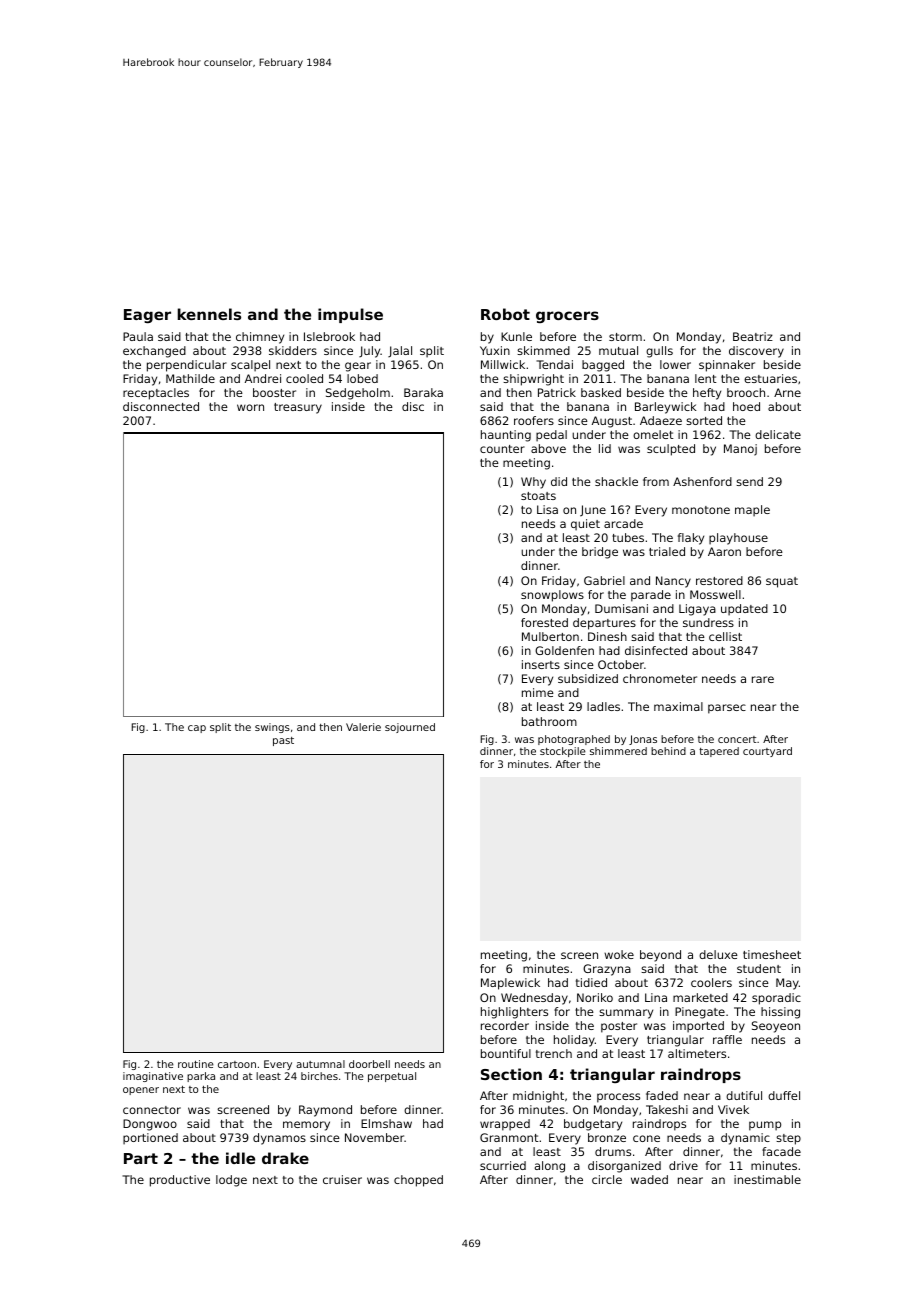 The height and width of the document is (1308, 924). I want to click on Robot, so click(505, 314).
